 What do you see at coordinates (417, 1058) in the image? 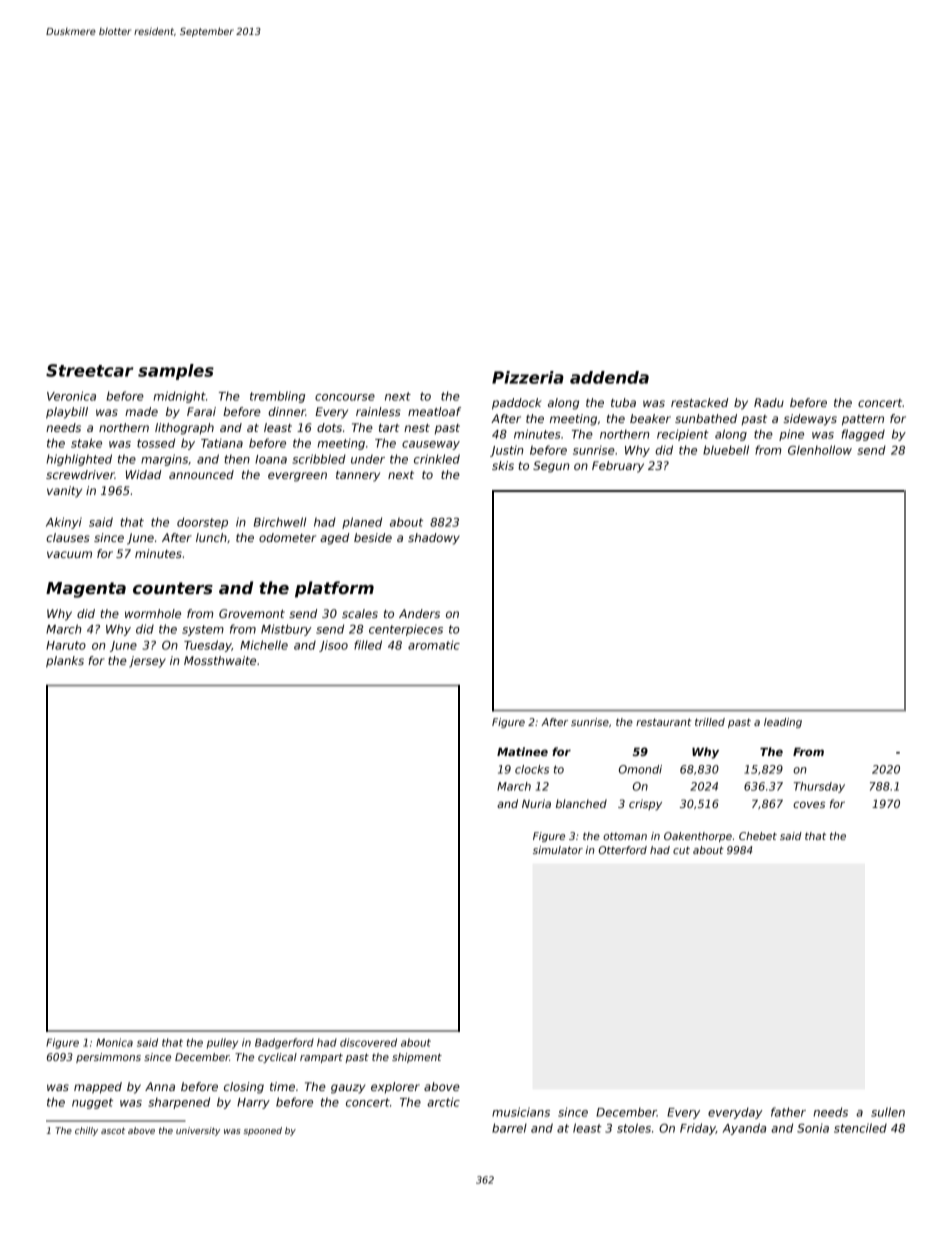
I see `shipment` at bounding box center [417, 1058].
